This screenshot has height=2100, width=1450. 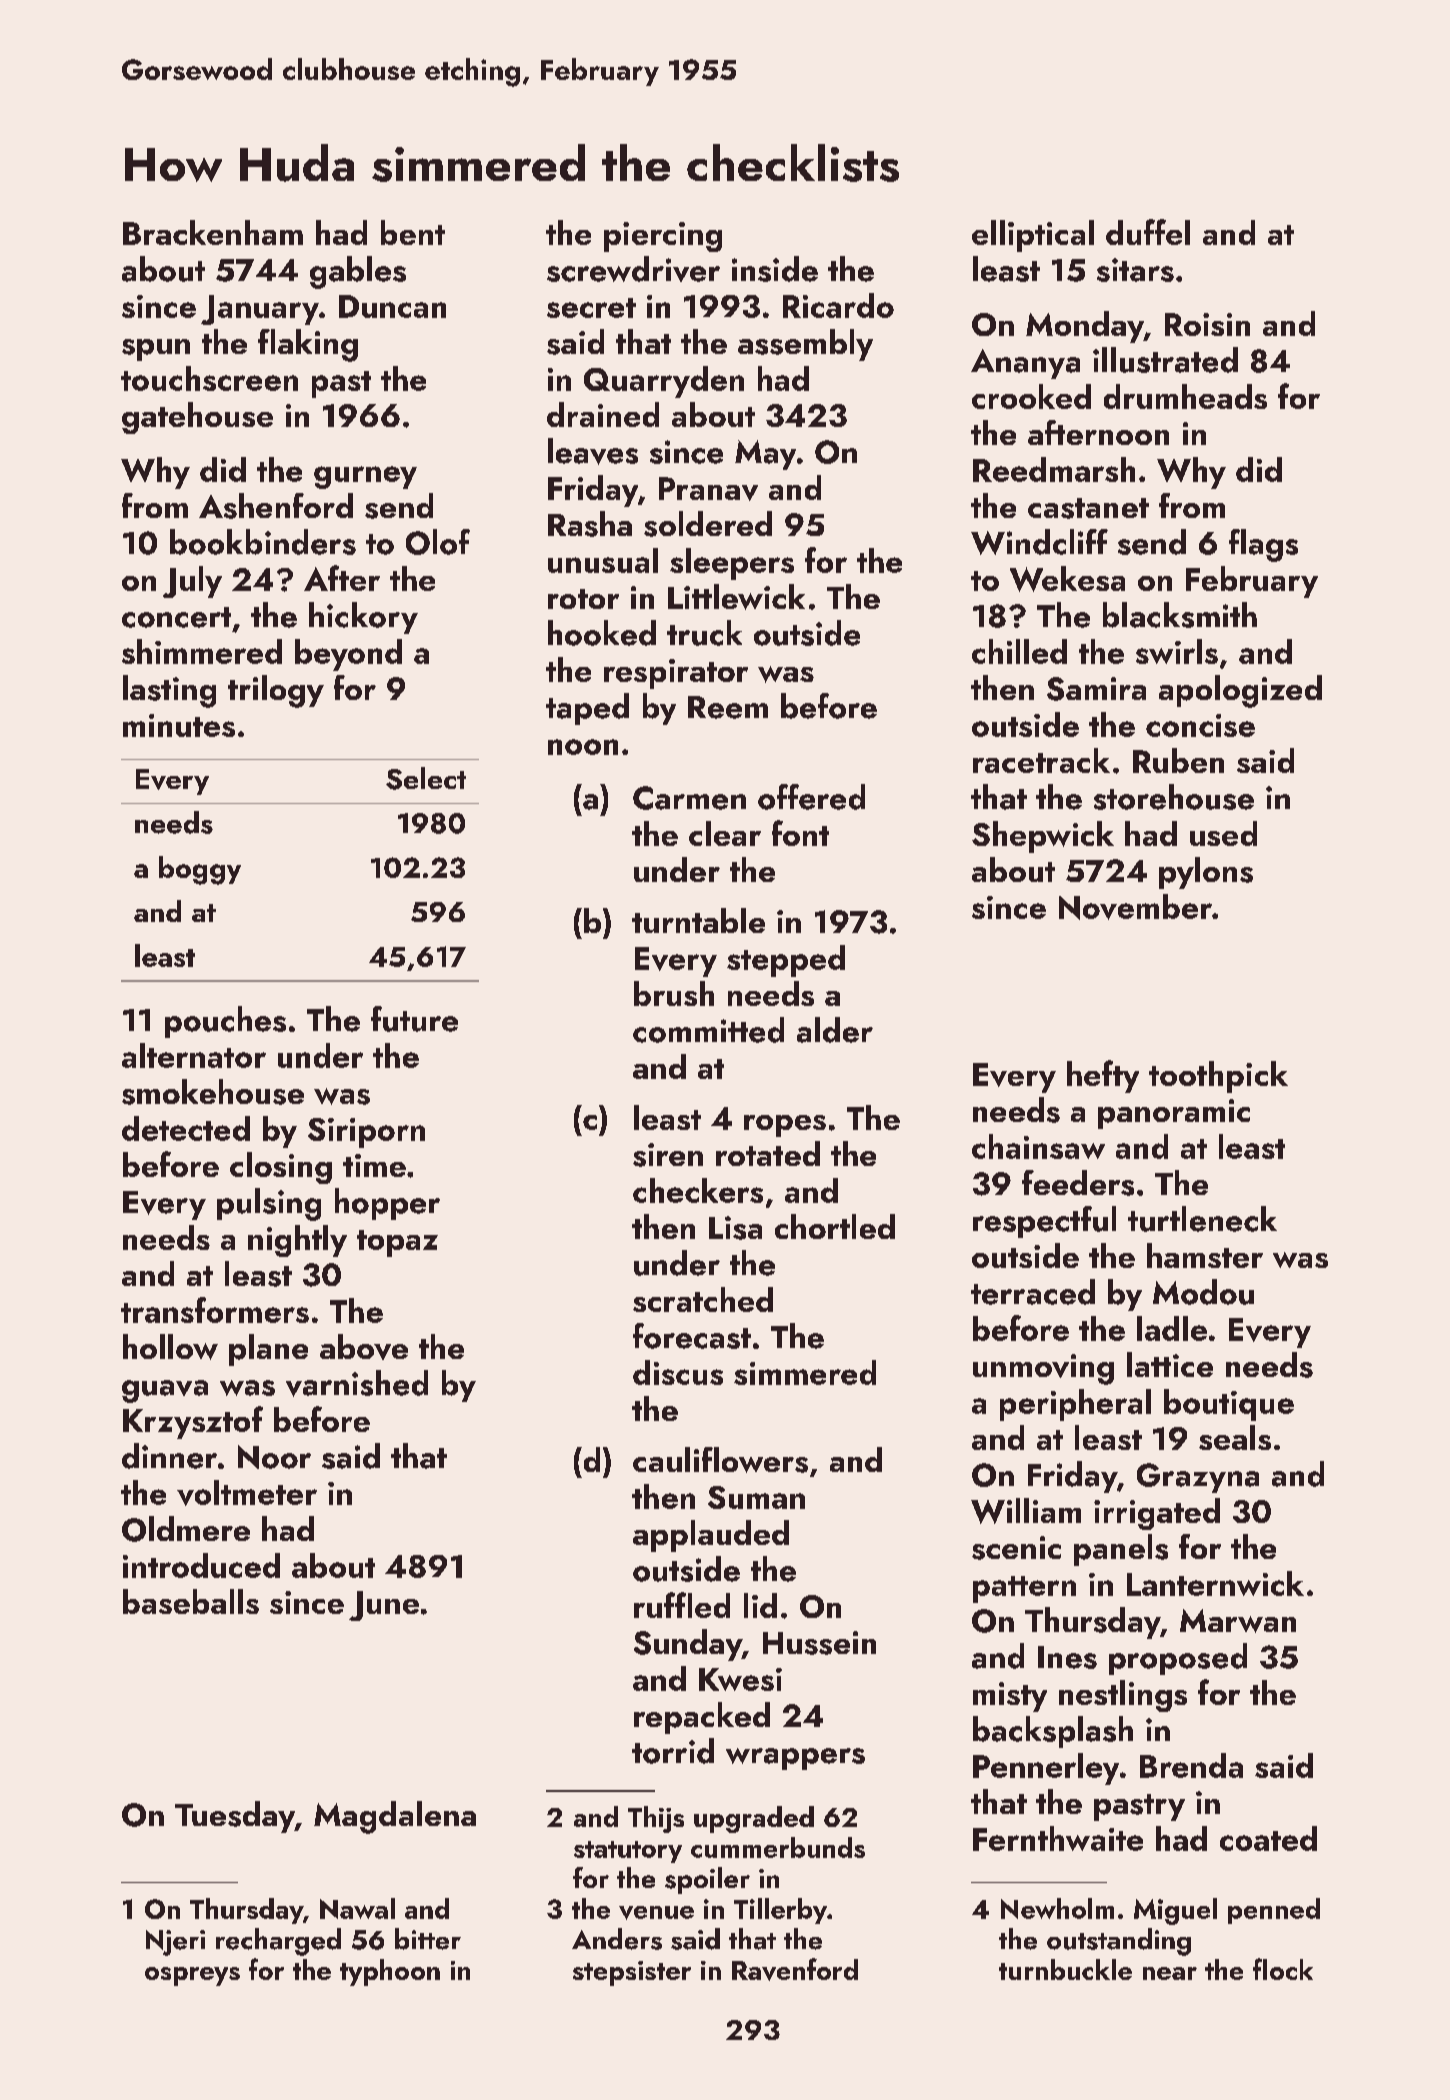 What do you see at coordinates (663, 237) in the screenshot?
I see `piercing` at bounding box center [663, 237].
